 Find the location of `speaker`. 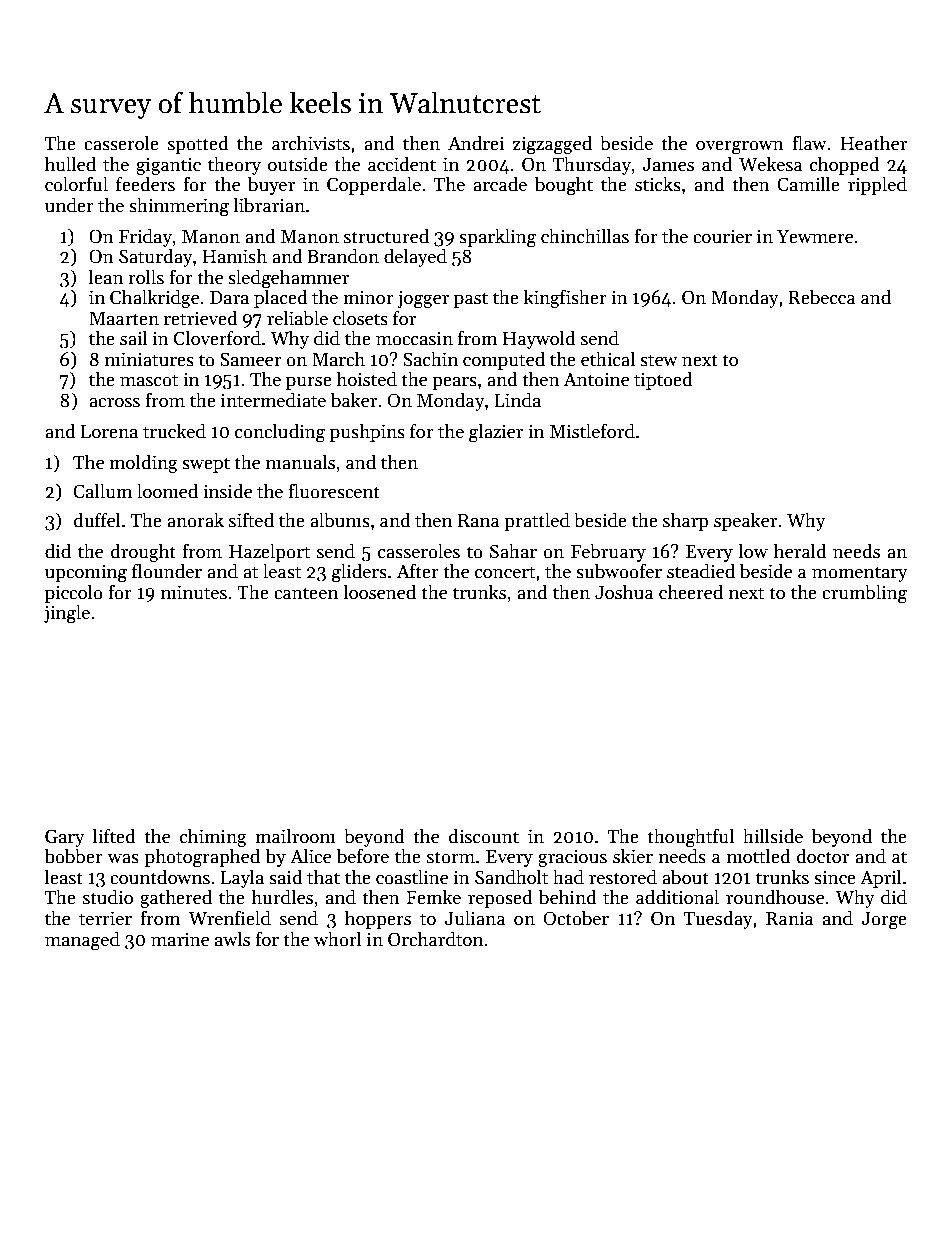

speaker is located at coordinates (745, 521).
